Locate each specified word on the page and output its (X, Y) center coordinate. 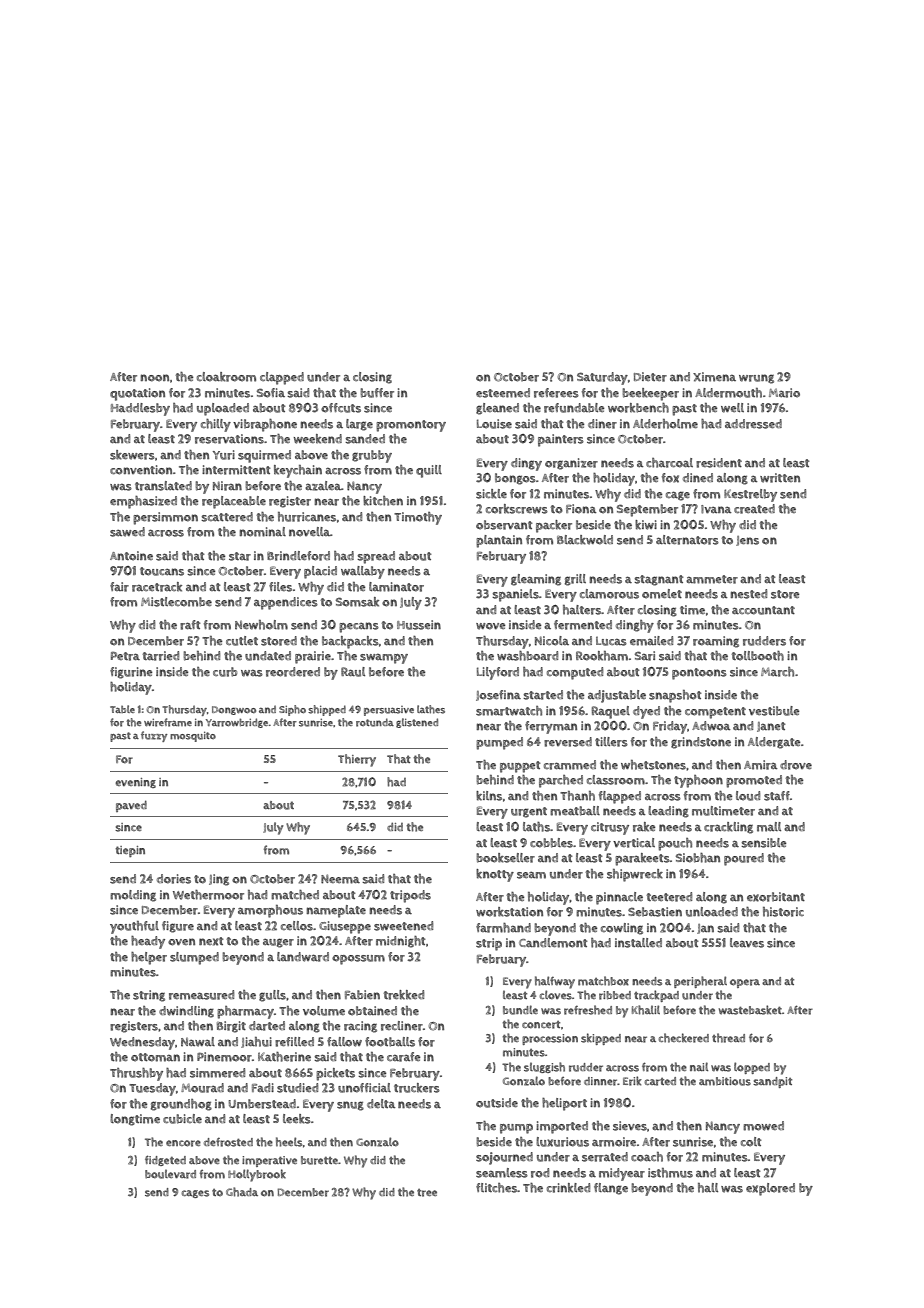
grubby (372, 456)
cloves (555, 995)
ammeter (712, 579)
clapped (282, 378)
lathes (431, 709)
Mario (784, 393)
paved (131, 806)
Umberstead (262, 1104)
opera (745, 983)
